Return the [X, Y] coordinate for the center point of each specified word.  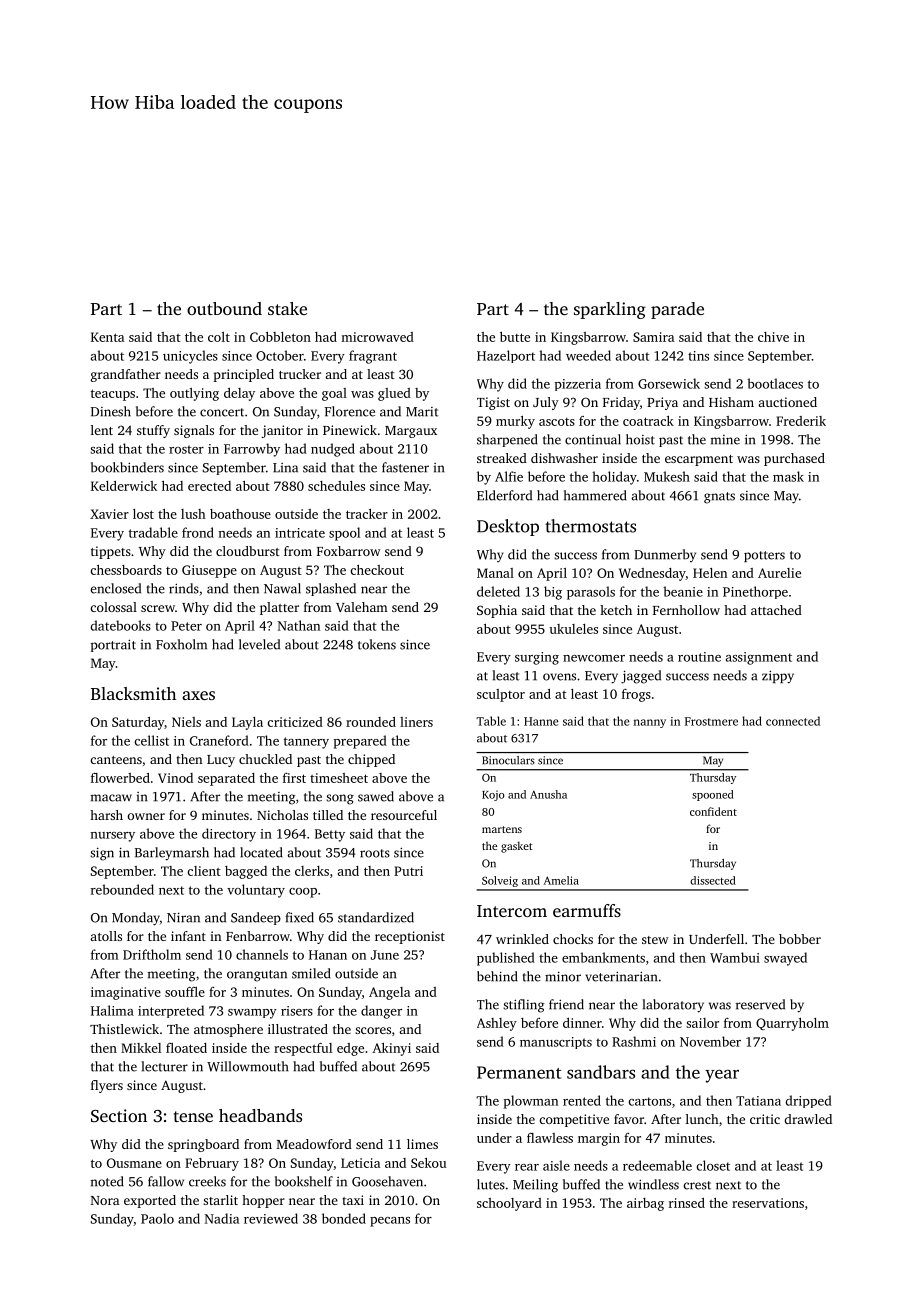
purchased [794, 459]
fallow [166, 1181]
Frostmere [711, 721]
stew [655, 940]
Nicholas [282, 815]
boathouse [240, 514]
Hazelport [506, 356]
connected [793, 721]
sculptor [501, 695]
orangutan [257, 976]
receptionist [410, 937]
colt [219, 337]
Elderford [504, 495]
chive [773, 337]
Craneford [219, 740]
